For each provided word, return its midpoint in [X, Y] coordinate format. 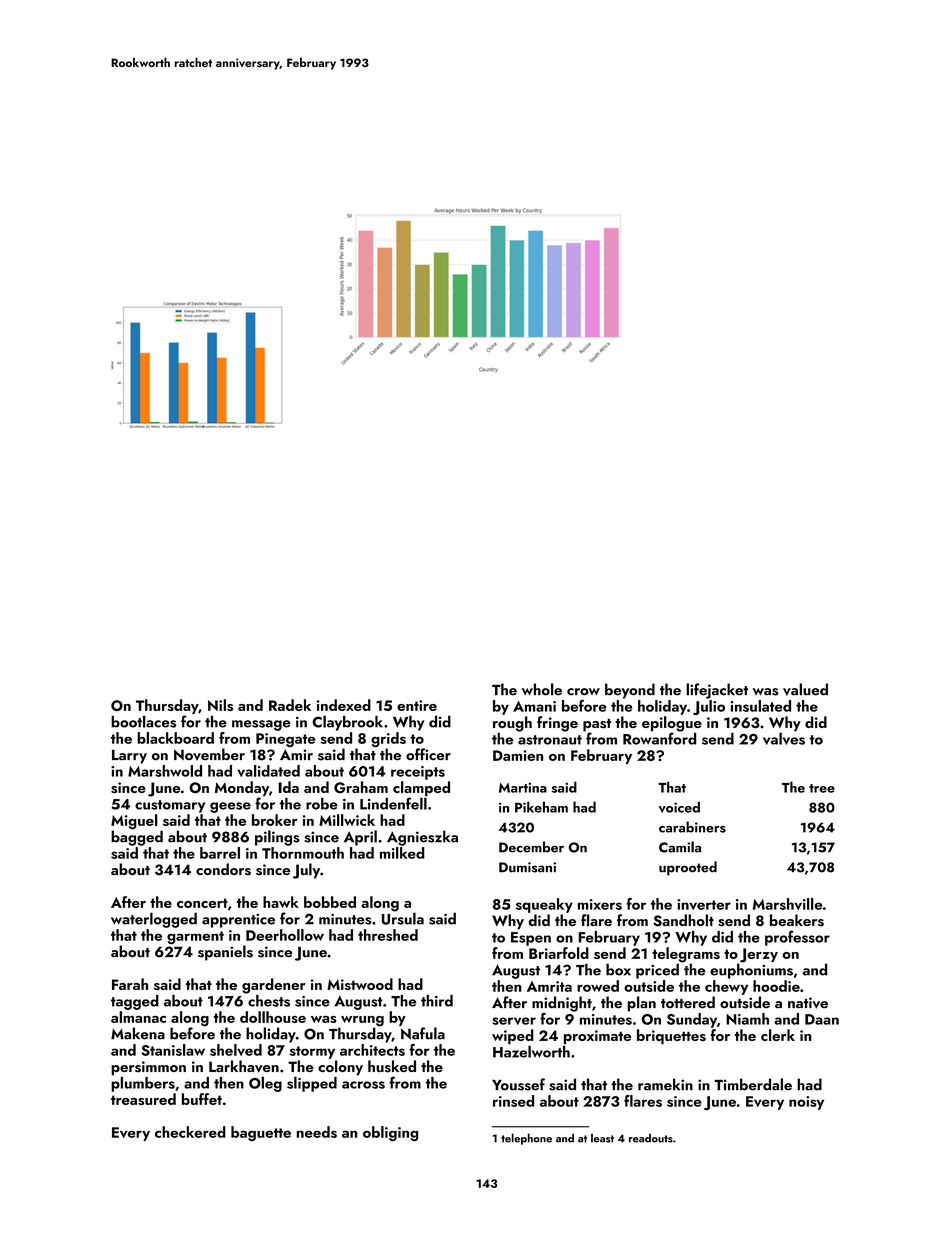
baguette [261, 1133]
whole [542, 689]
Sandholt [683, 920]
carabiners [692, 827]
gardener [274, 986]
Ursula [403, 918]
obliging [390, 1133]
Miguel [134, 822]
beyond [630, 691]
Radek [290, 705]
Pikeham [541, 807]
